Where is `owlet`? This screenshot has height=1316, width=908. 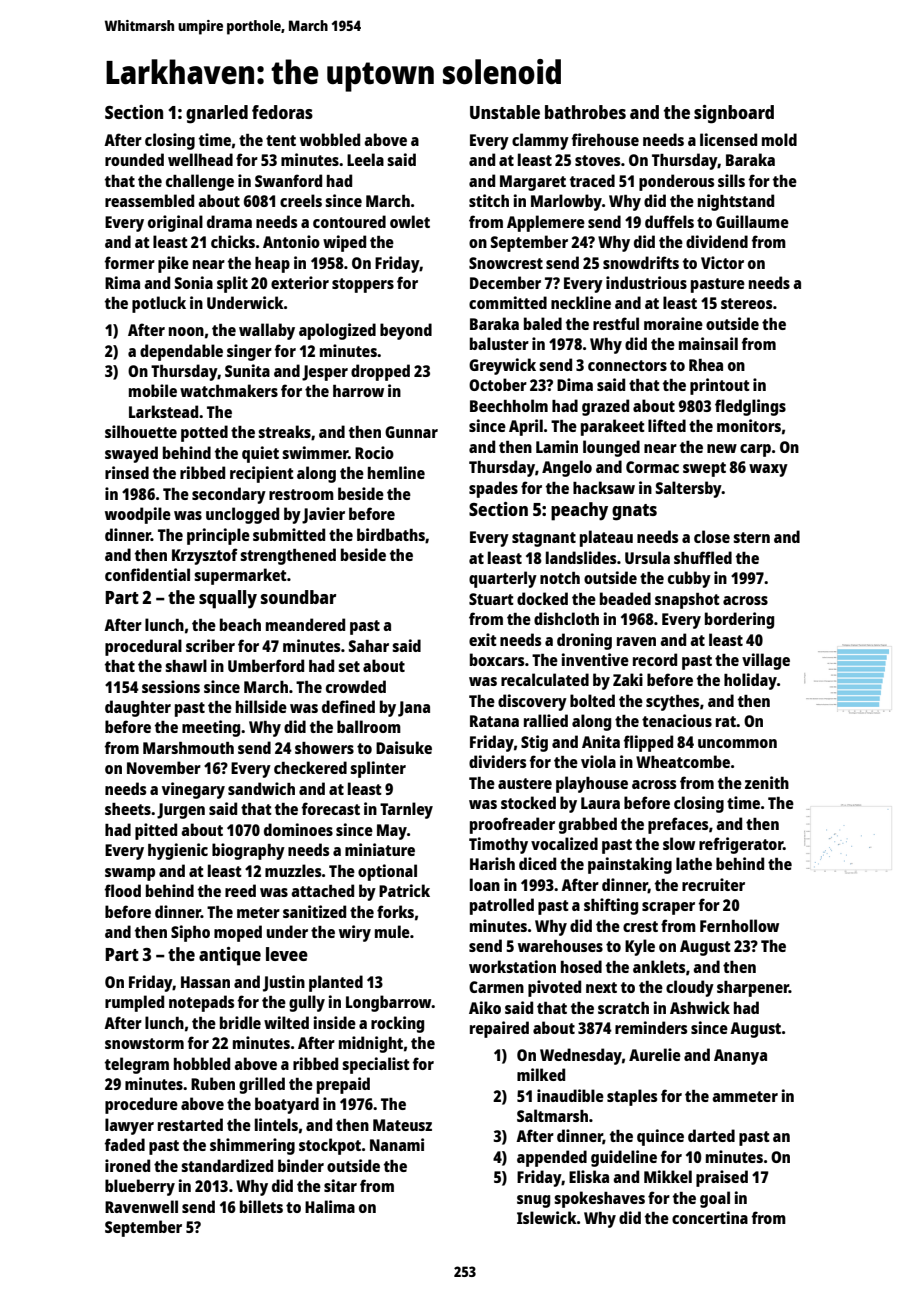
owlet is located at coordinates (410, 221).
